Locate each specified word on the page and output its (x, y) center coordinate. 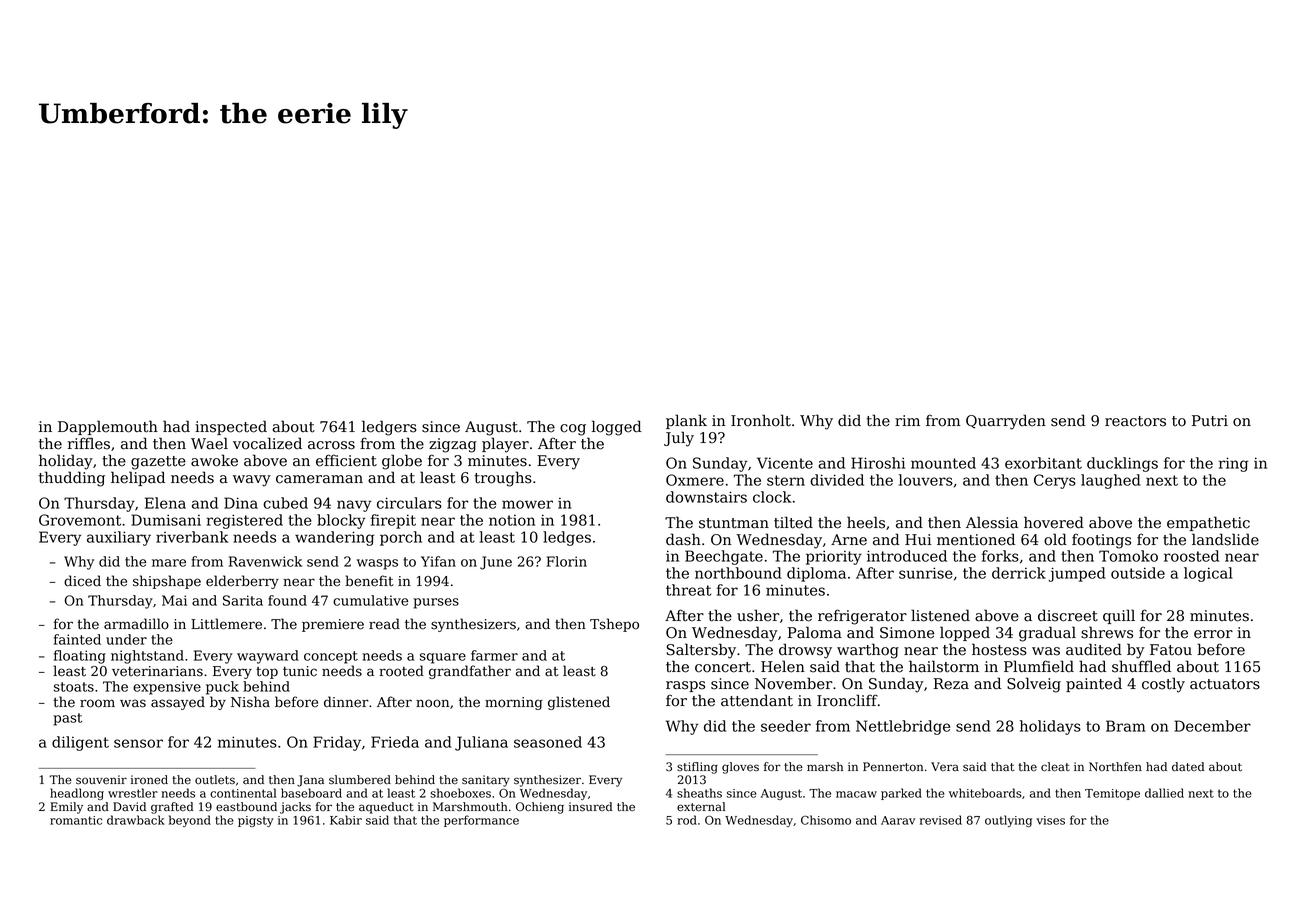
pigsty (256, 821)
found (287, 600)
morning (514, 703)
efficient (346, 460)
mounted (943, 463)
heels (866, 522)
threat (688, 590)
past (68, 719)
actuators (1225, 684)
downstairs (706, 497)
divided (837, 480)
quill (1119, 616)
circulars (409, 503)
